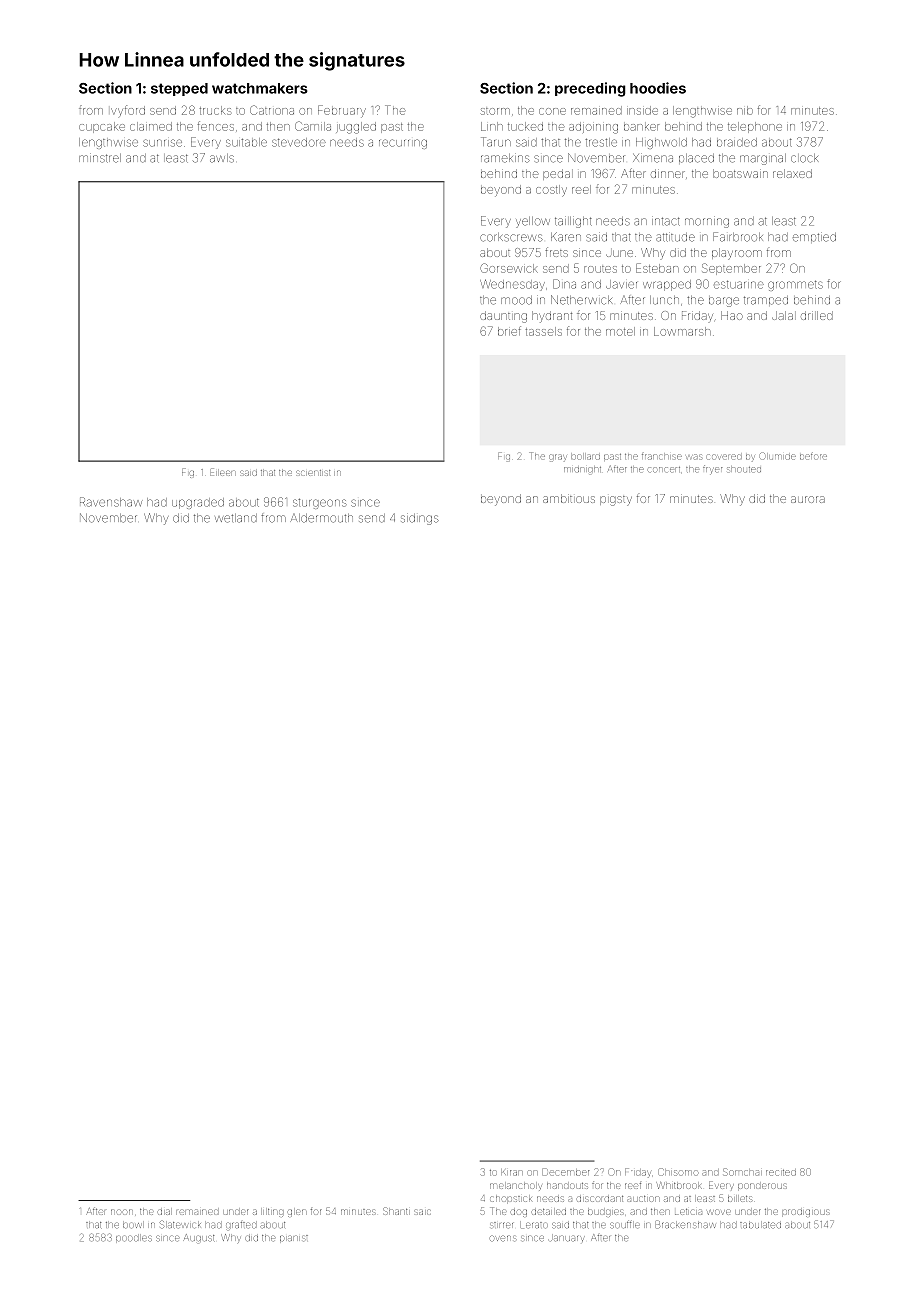 The image size is (924, 1308). Describe the element at coordinates (164, 1212) in the page. I see `dial` at that location.
